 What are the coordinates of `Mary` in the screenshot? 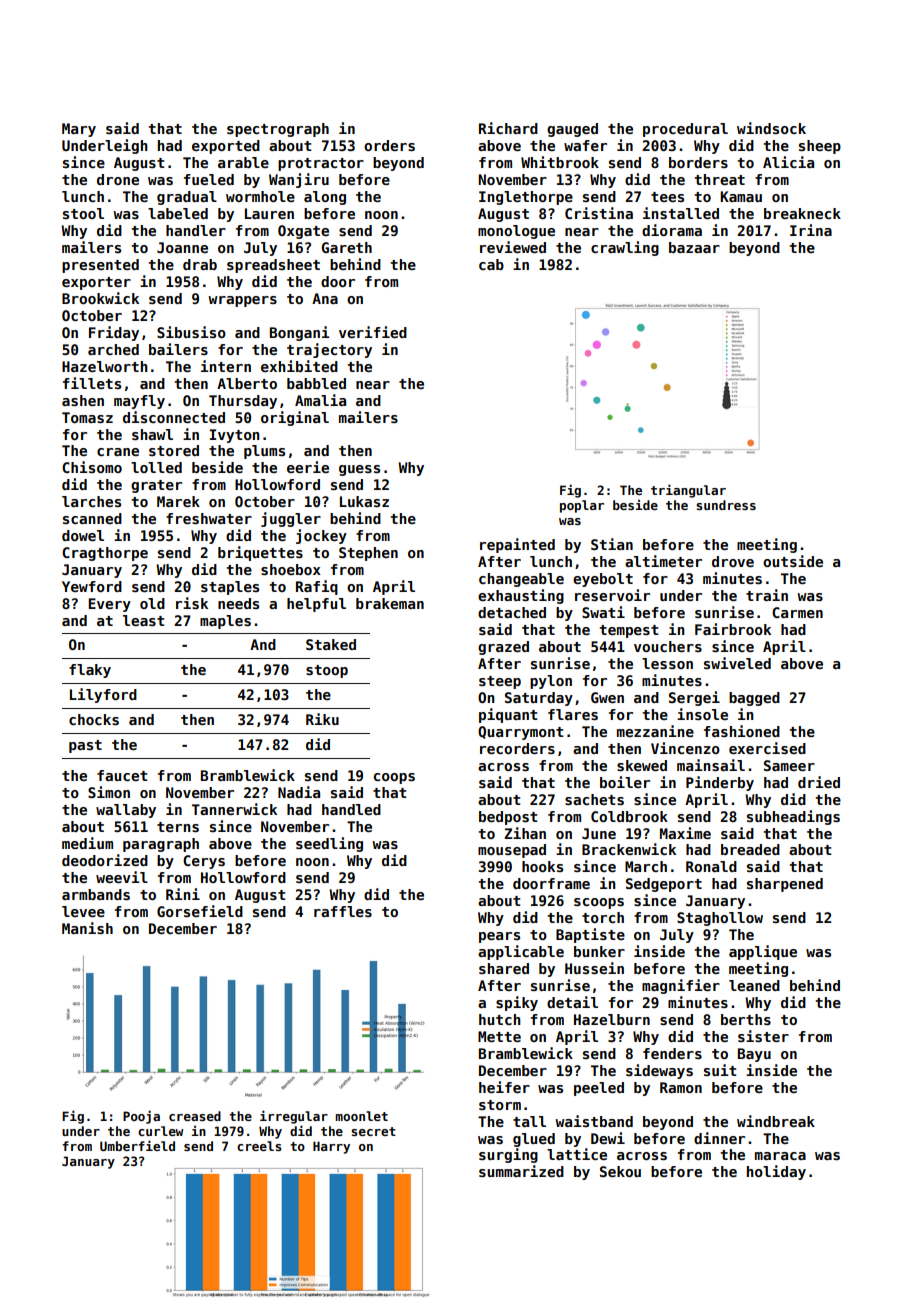 It's located at (79, 130).
